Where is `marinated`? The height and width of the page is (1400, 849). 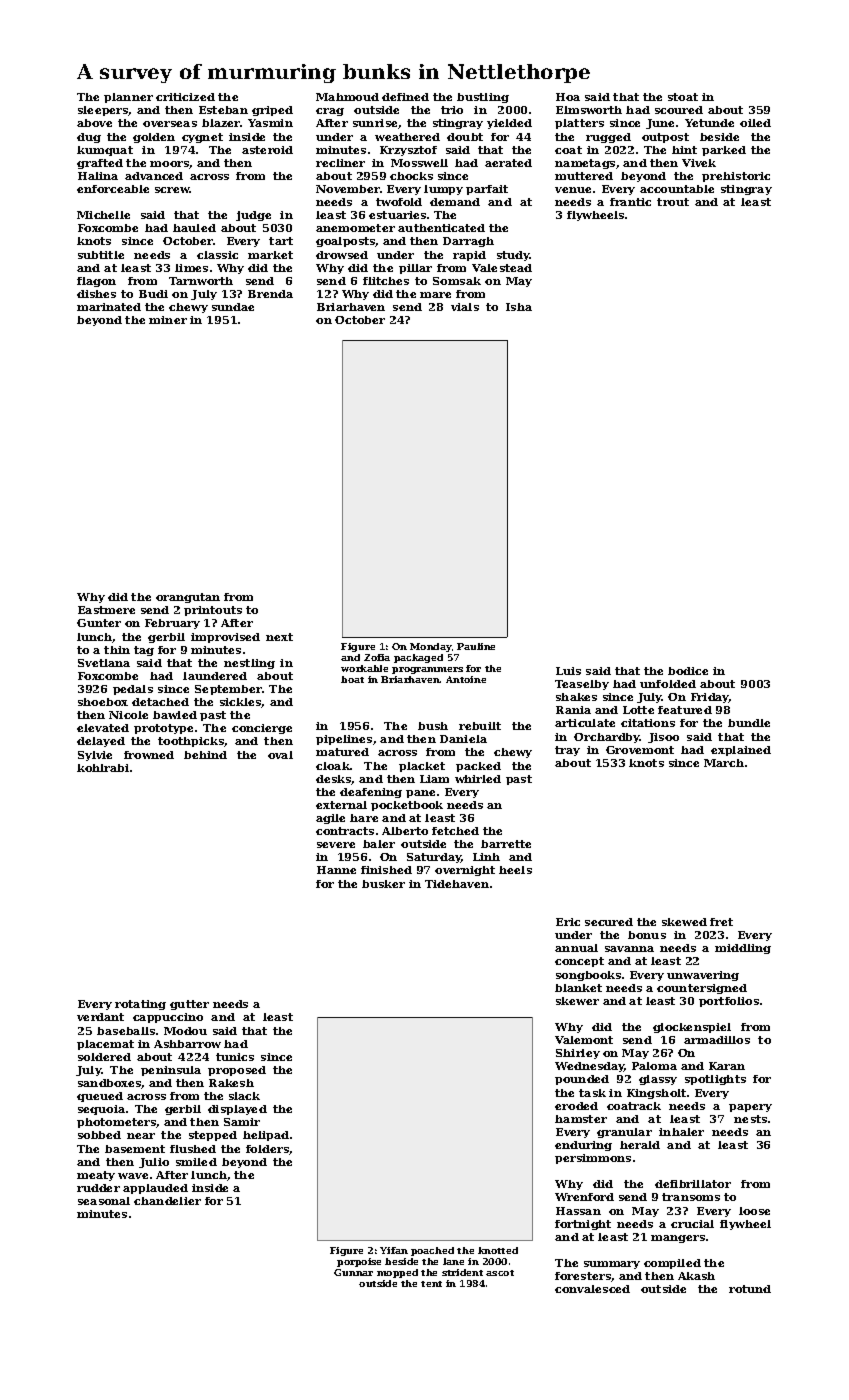 marinated is located at coordinates (109, 307).
